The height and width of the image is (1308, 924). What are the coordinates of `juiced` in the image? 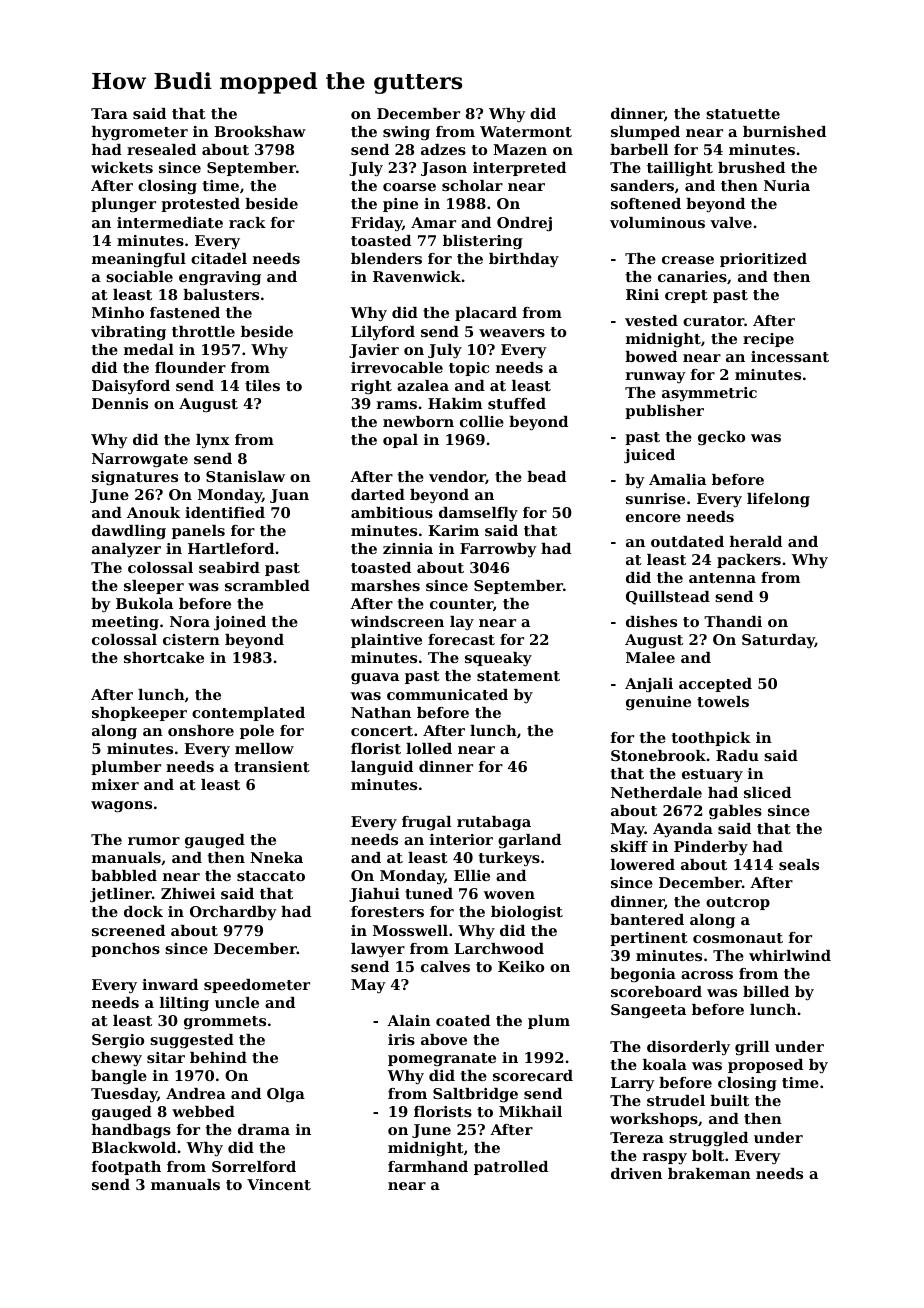 It's located at (649, 456).
